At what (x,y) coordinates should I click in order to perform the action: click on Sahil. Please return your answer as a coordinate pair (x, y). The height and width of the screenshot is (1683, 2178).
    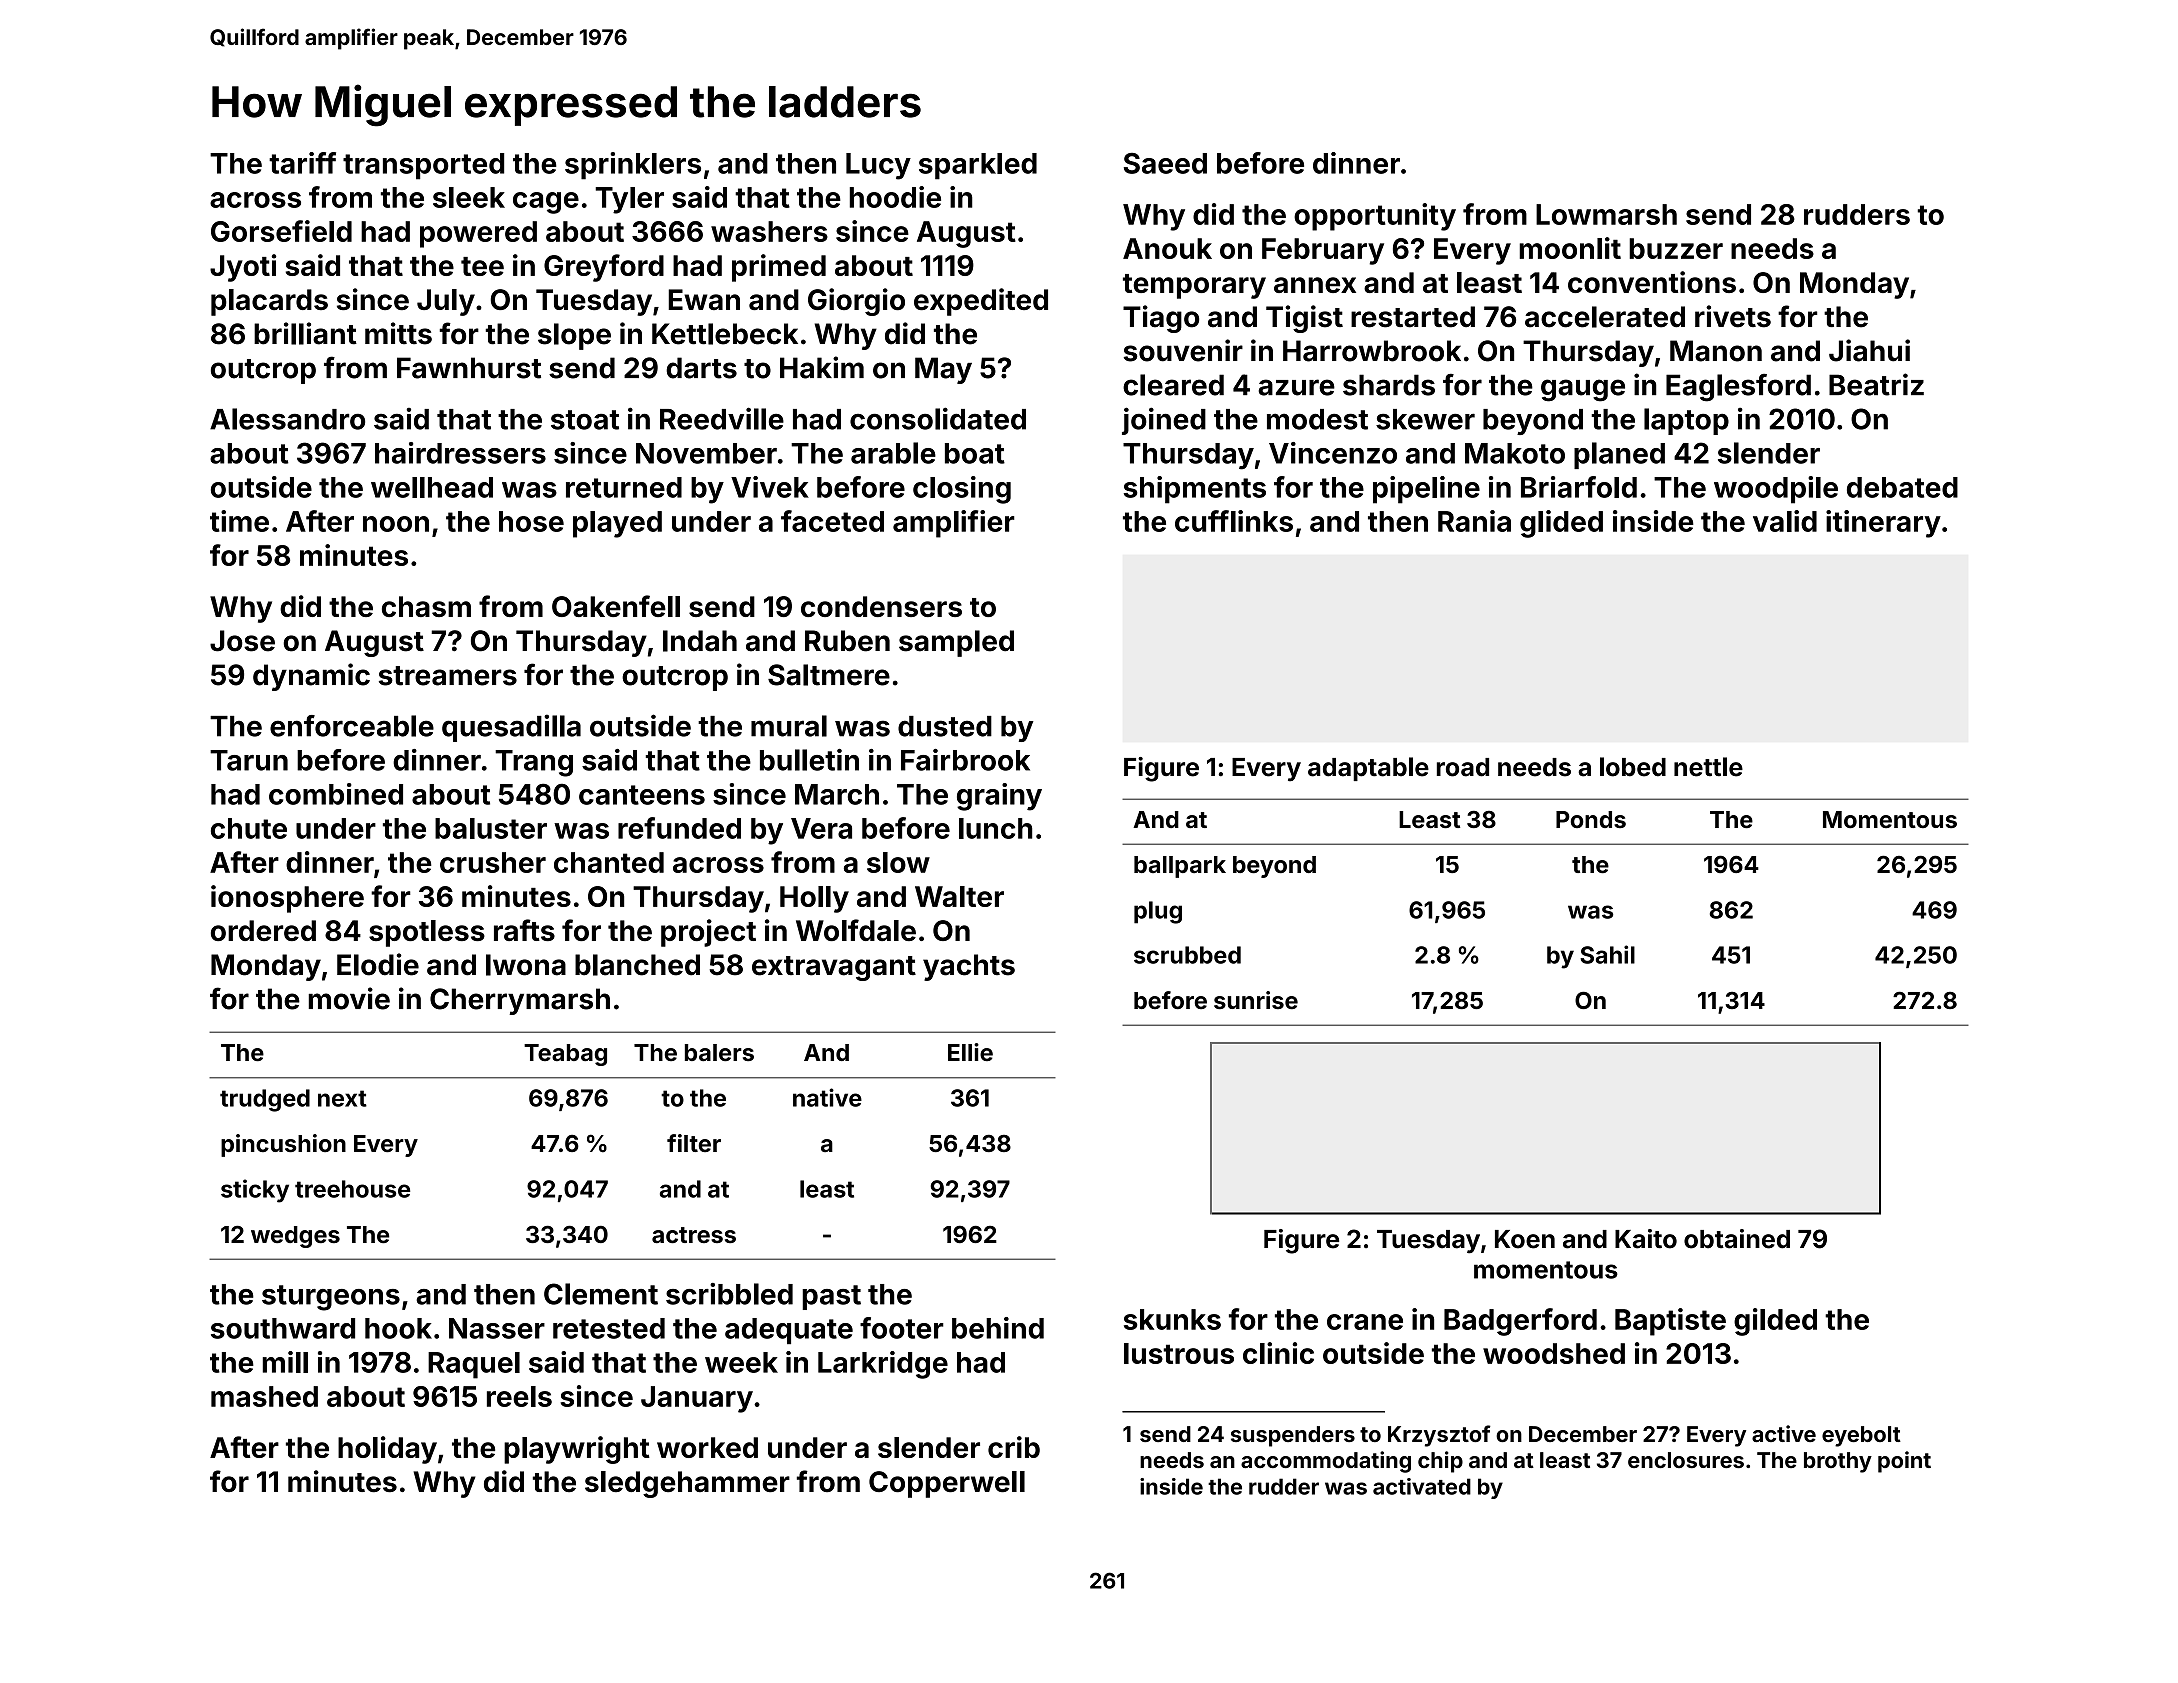
    Looking at the image, I should click on (1607, 954).
